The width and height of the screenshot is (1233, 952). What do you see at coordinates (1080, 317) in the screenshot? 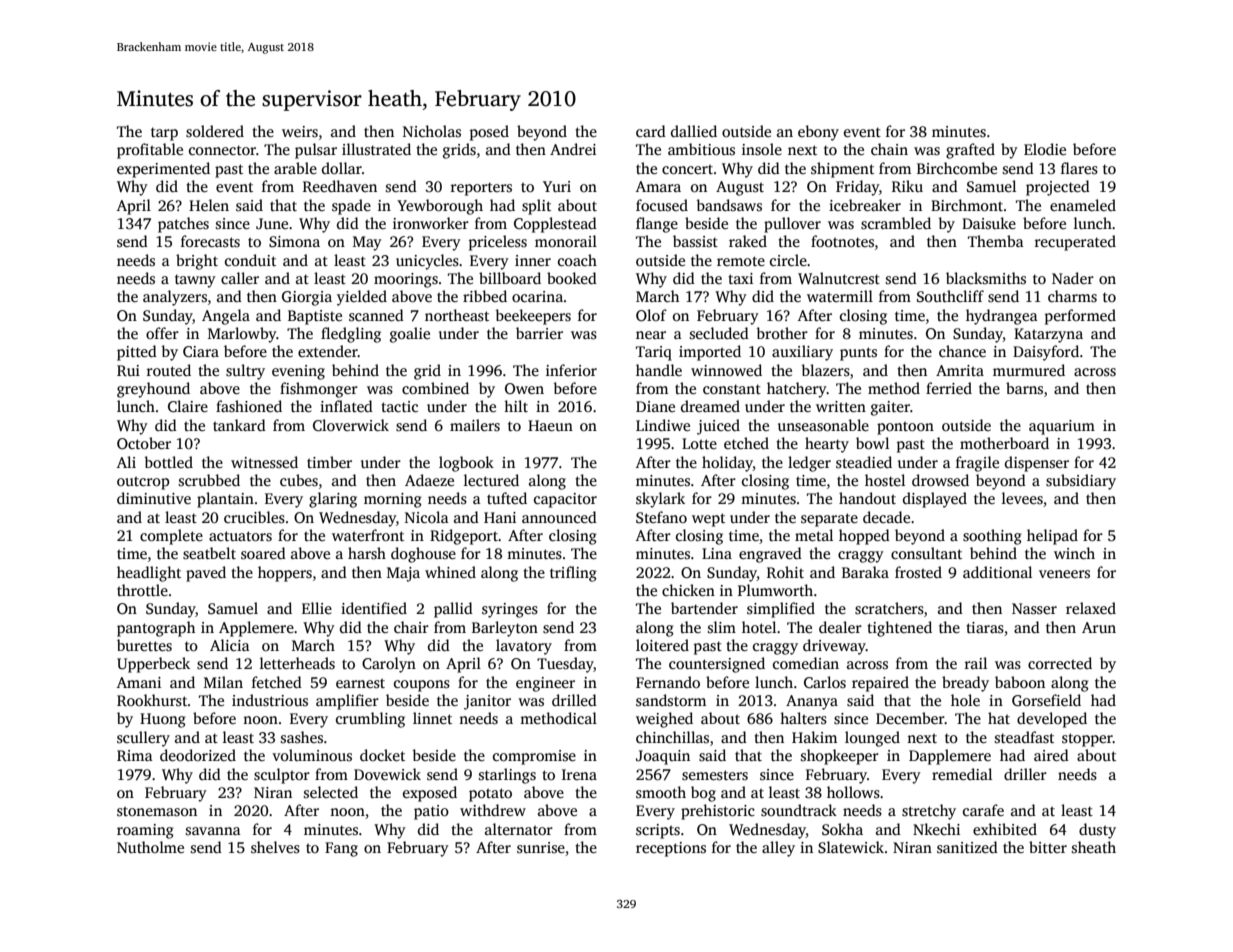
I see `performed` at bounding box center [1080, 317].
